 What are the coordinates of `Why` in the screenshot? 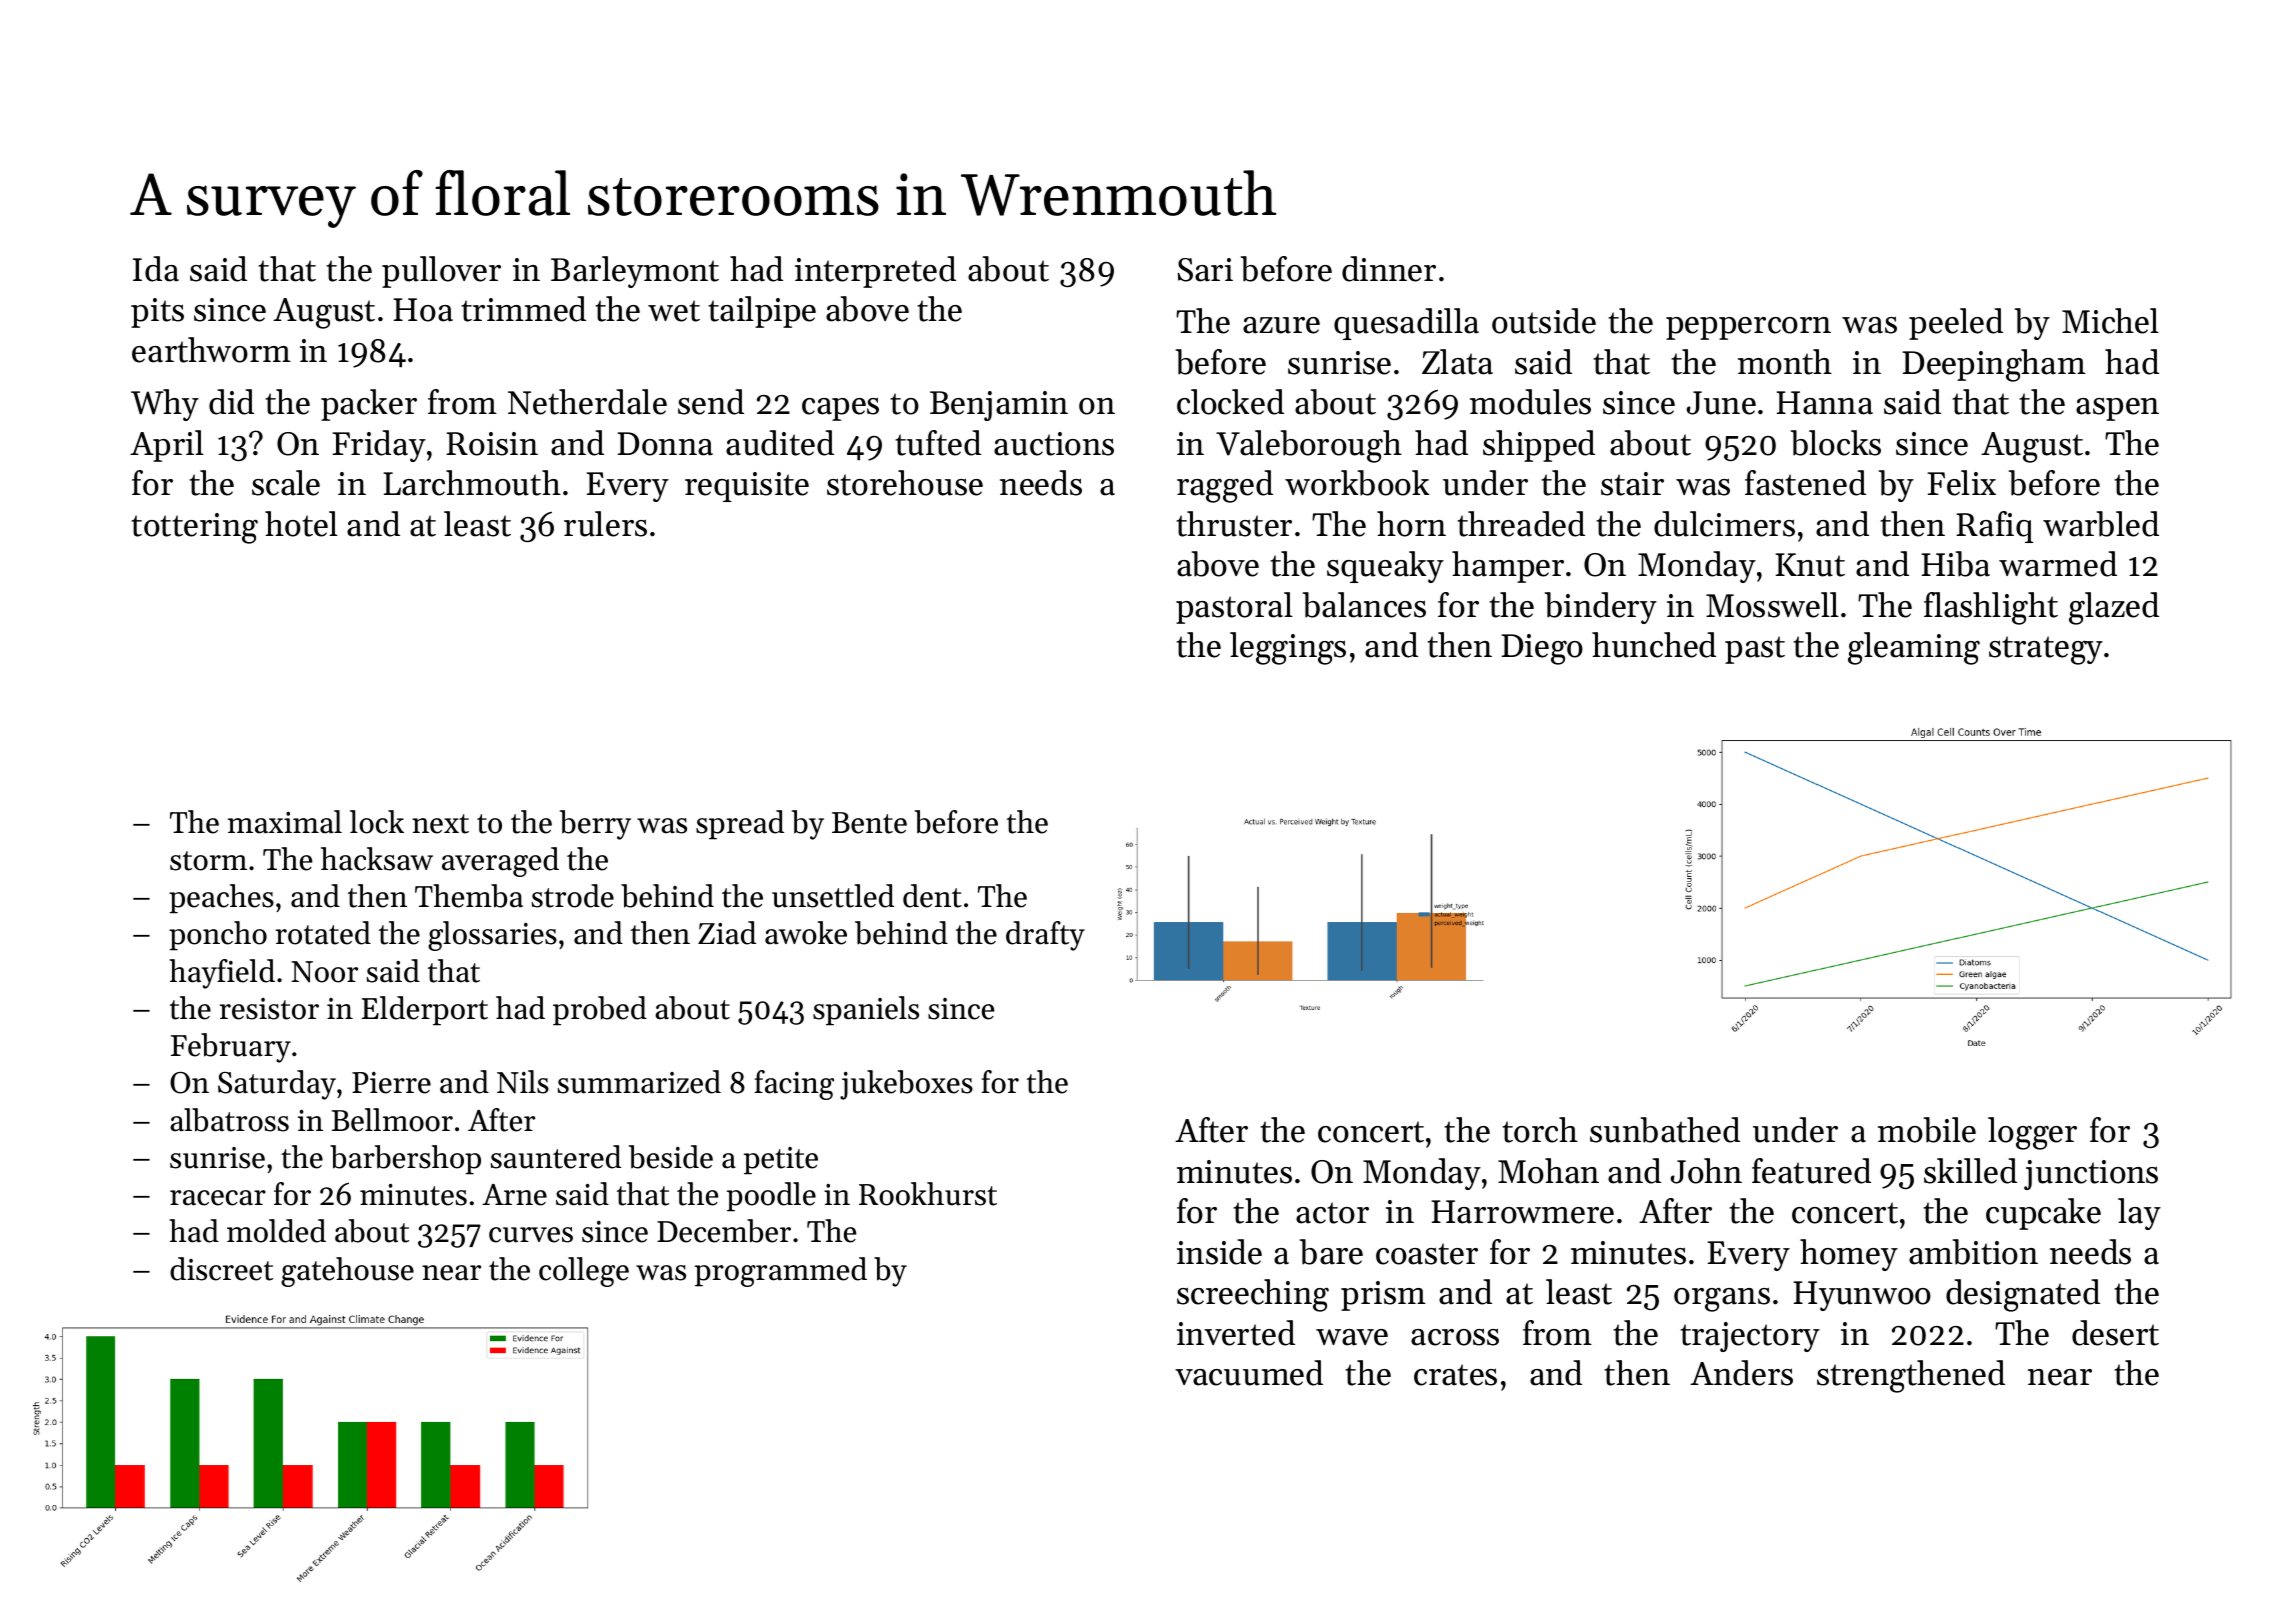 It's located at (165, 405).
